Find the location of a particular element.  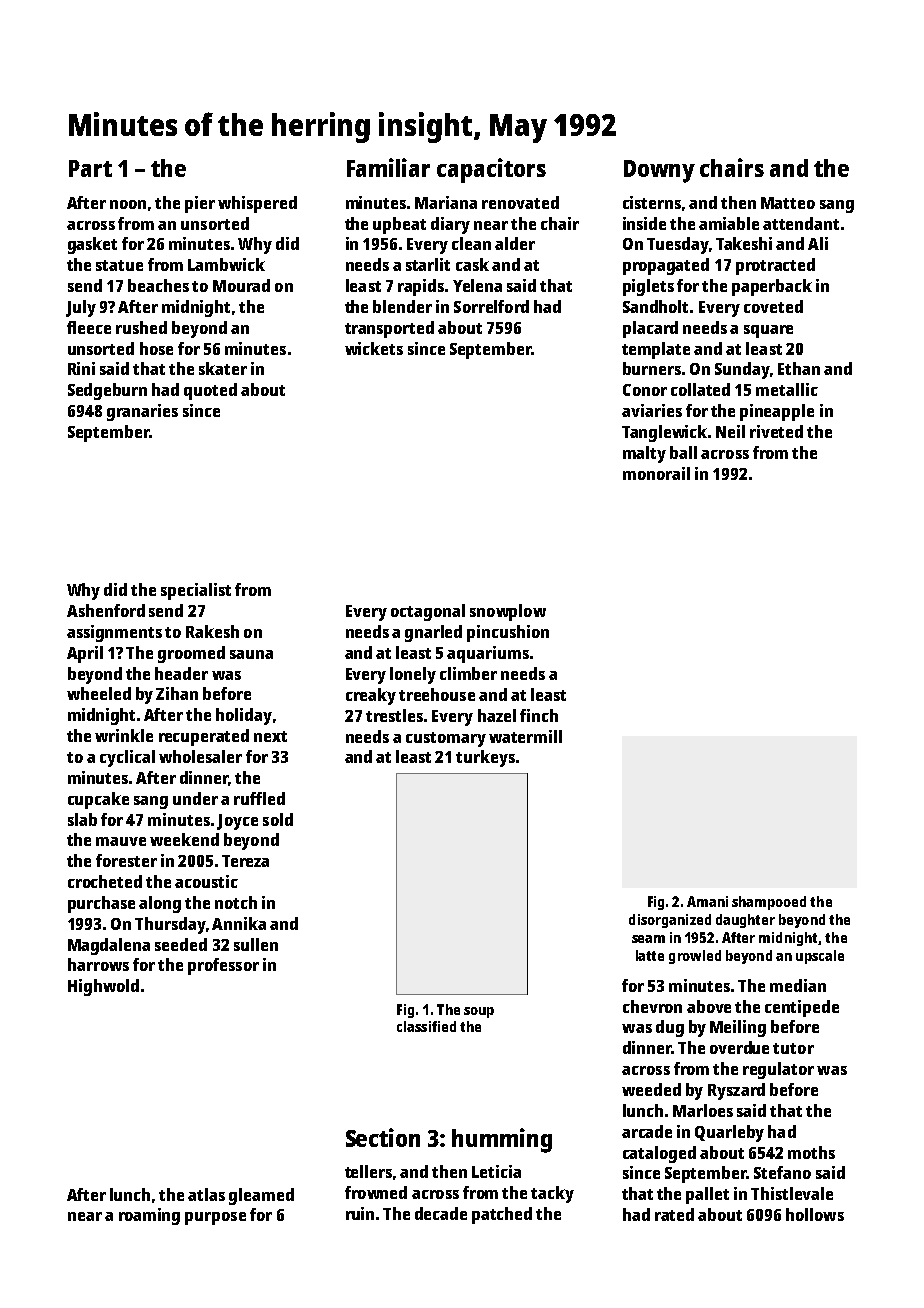

octagonal is located at coordinates (428, 612).
